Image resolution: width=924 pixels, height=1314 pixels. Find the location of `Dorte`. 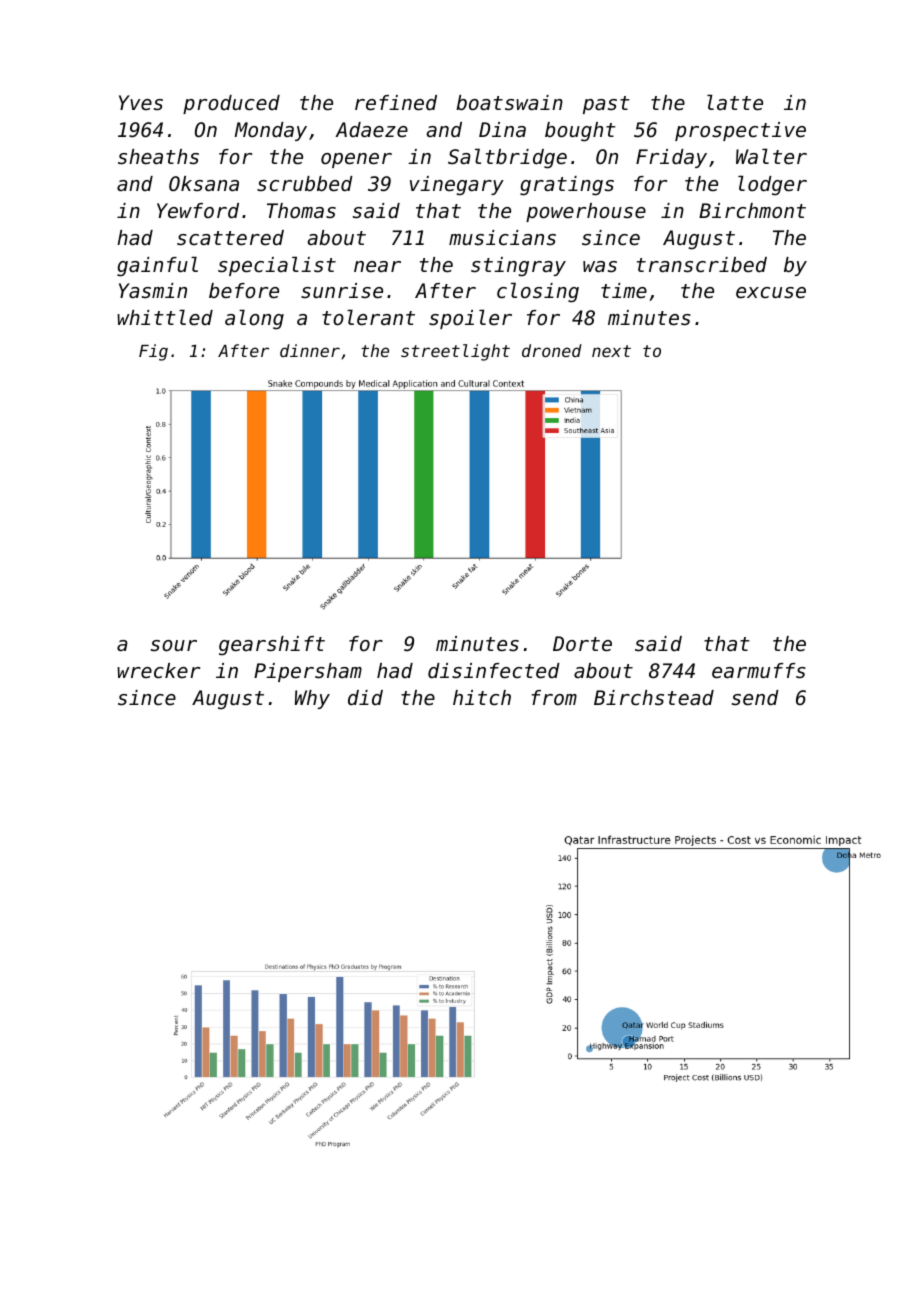

Dorte is located at coordinates (582, 644).
